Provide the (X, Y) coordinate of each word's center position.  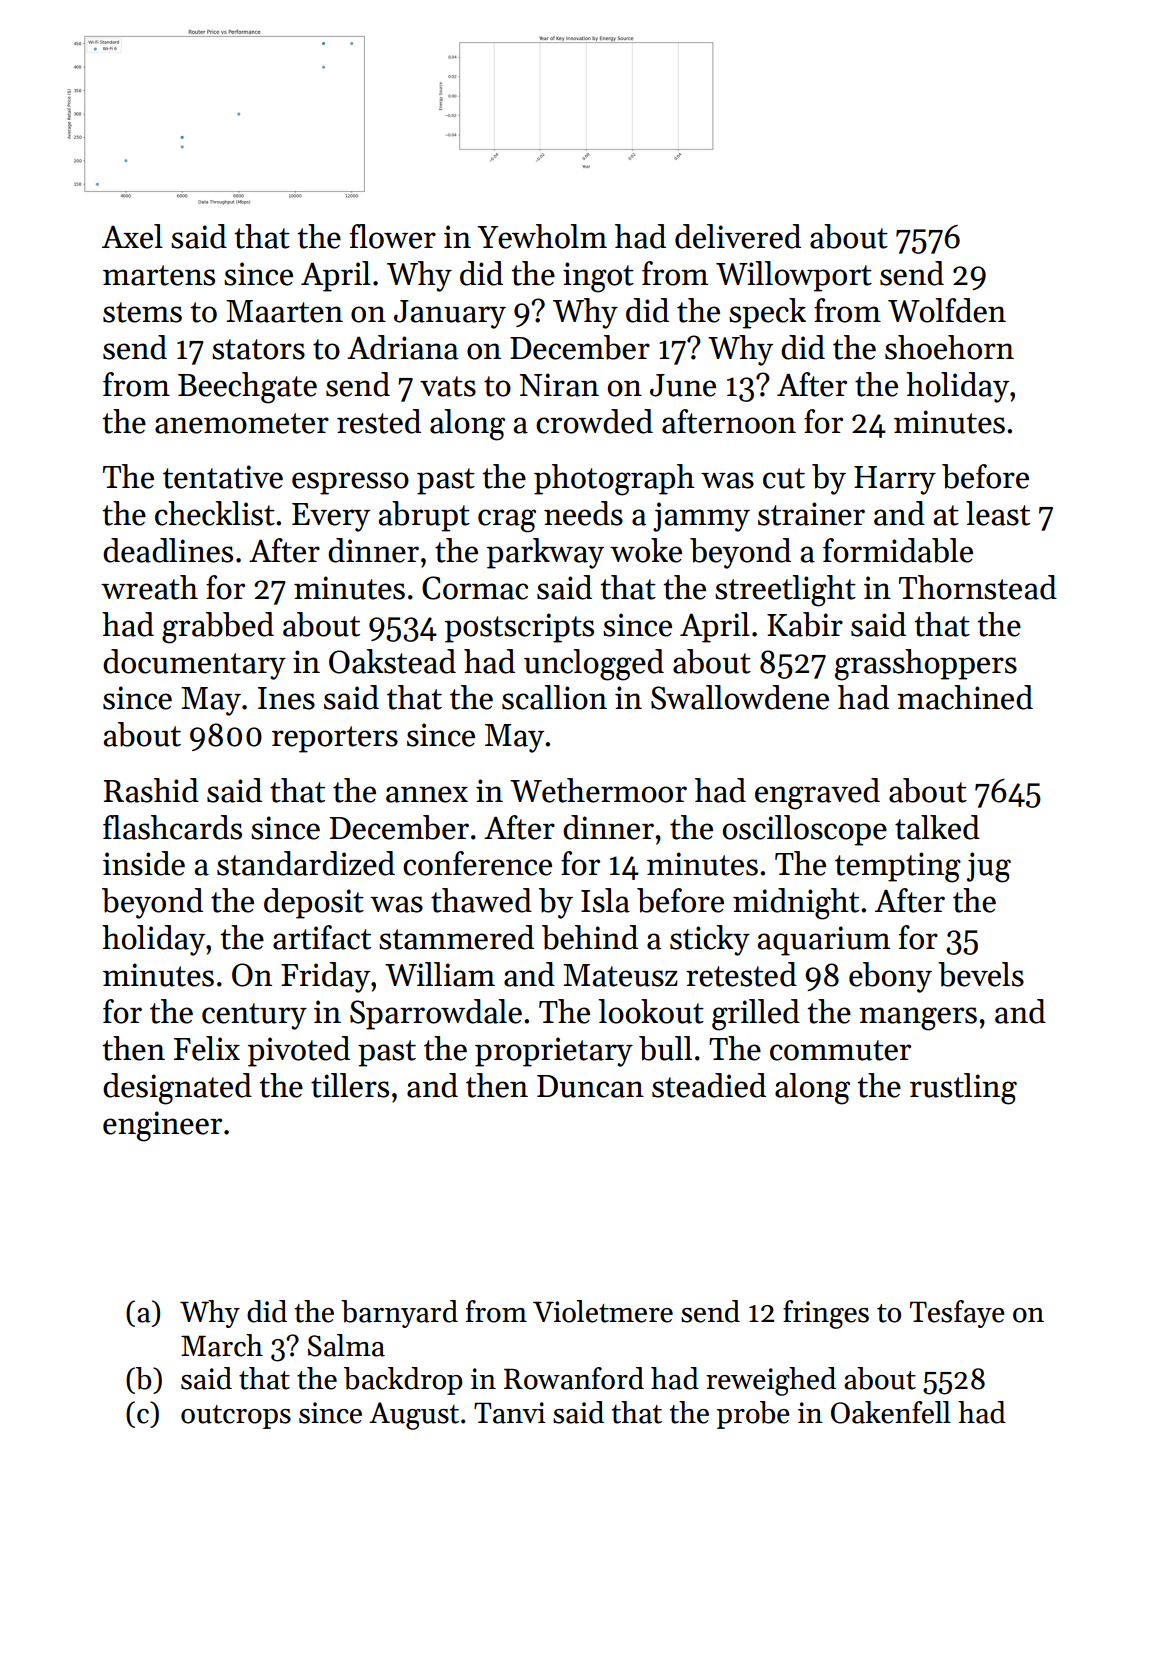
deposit (314, 903)
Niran (559, 385)
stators (258, 349)
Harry (895, 480)
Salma (346, 1345)
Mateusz (620, 975)
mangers (918, 1019)
